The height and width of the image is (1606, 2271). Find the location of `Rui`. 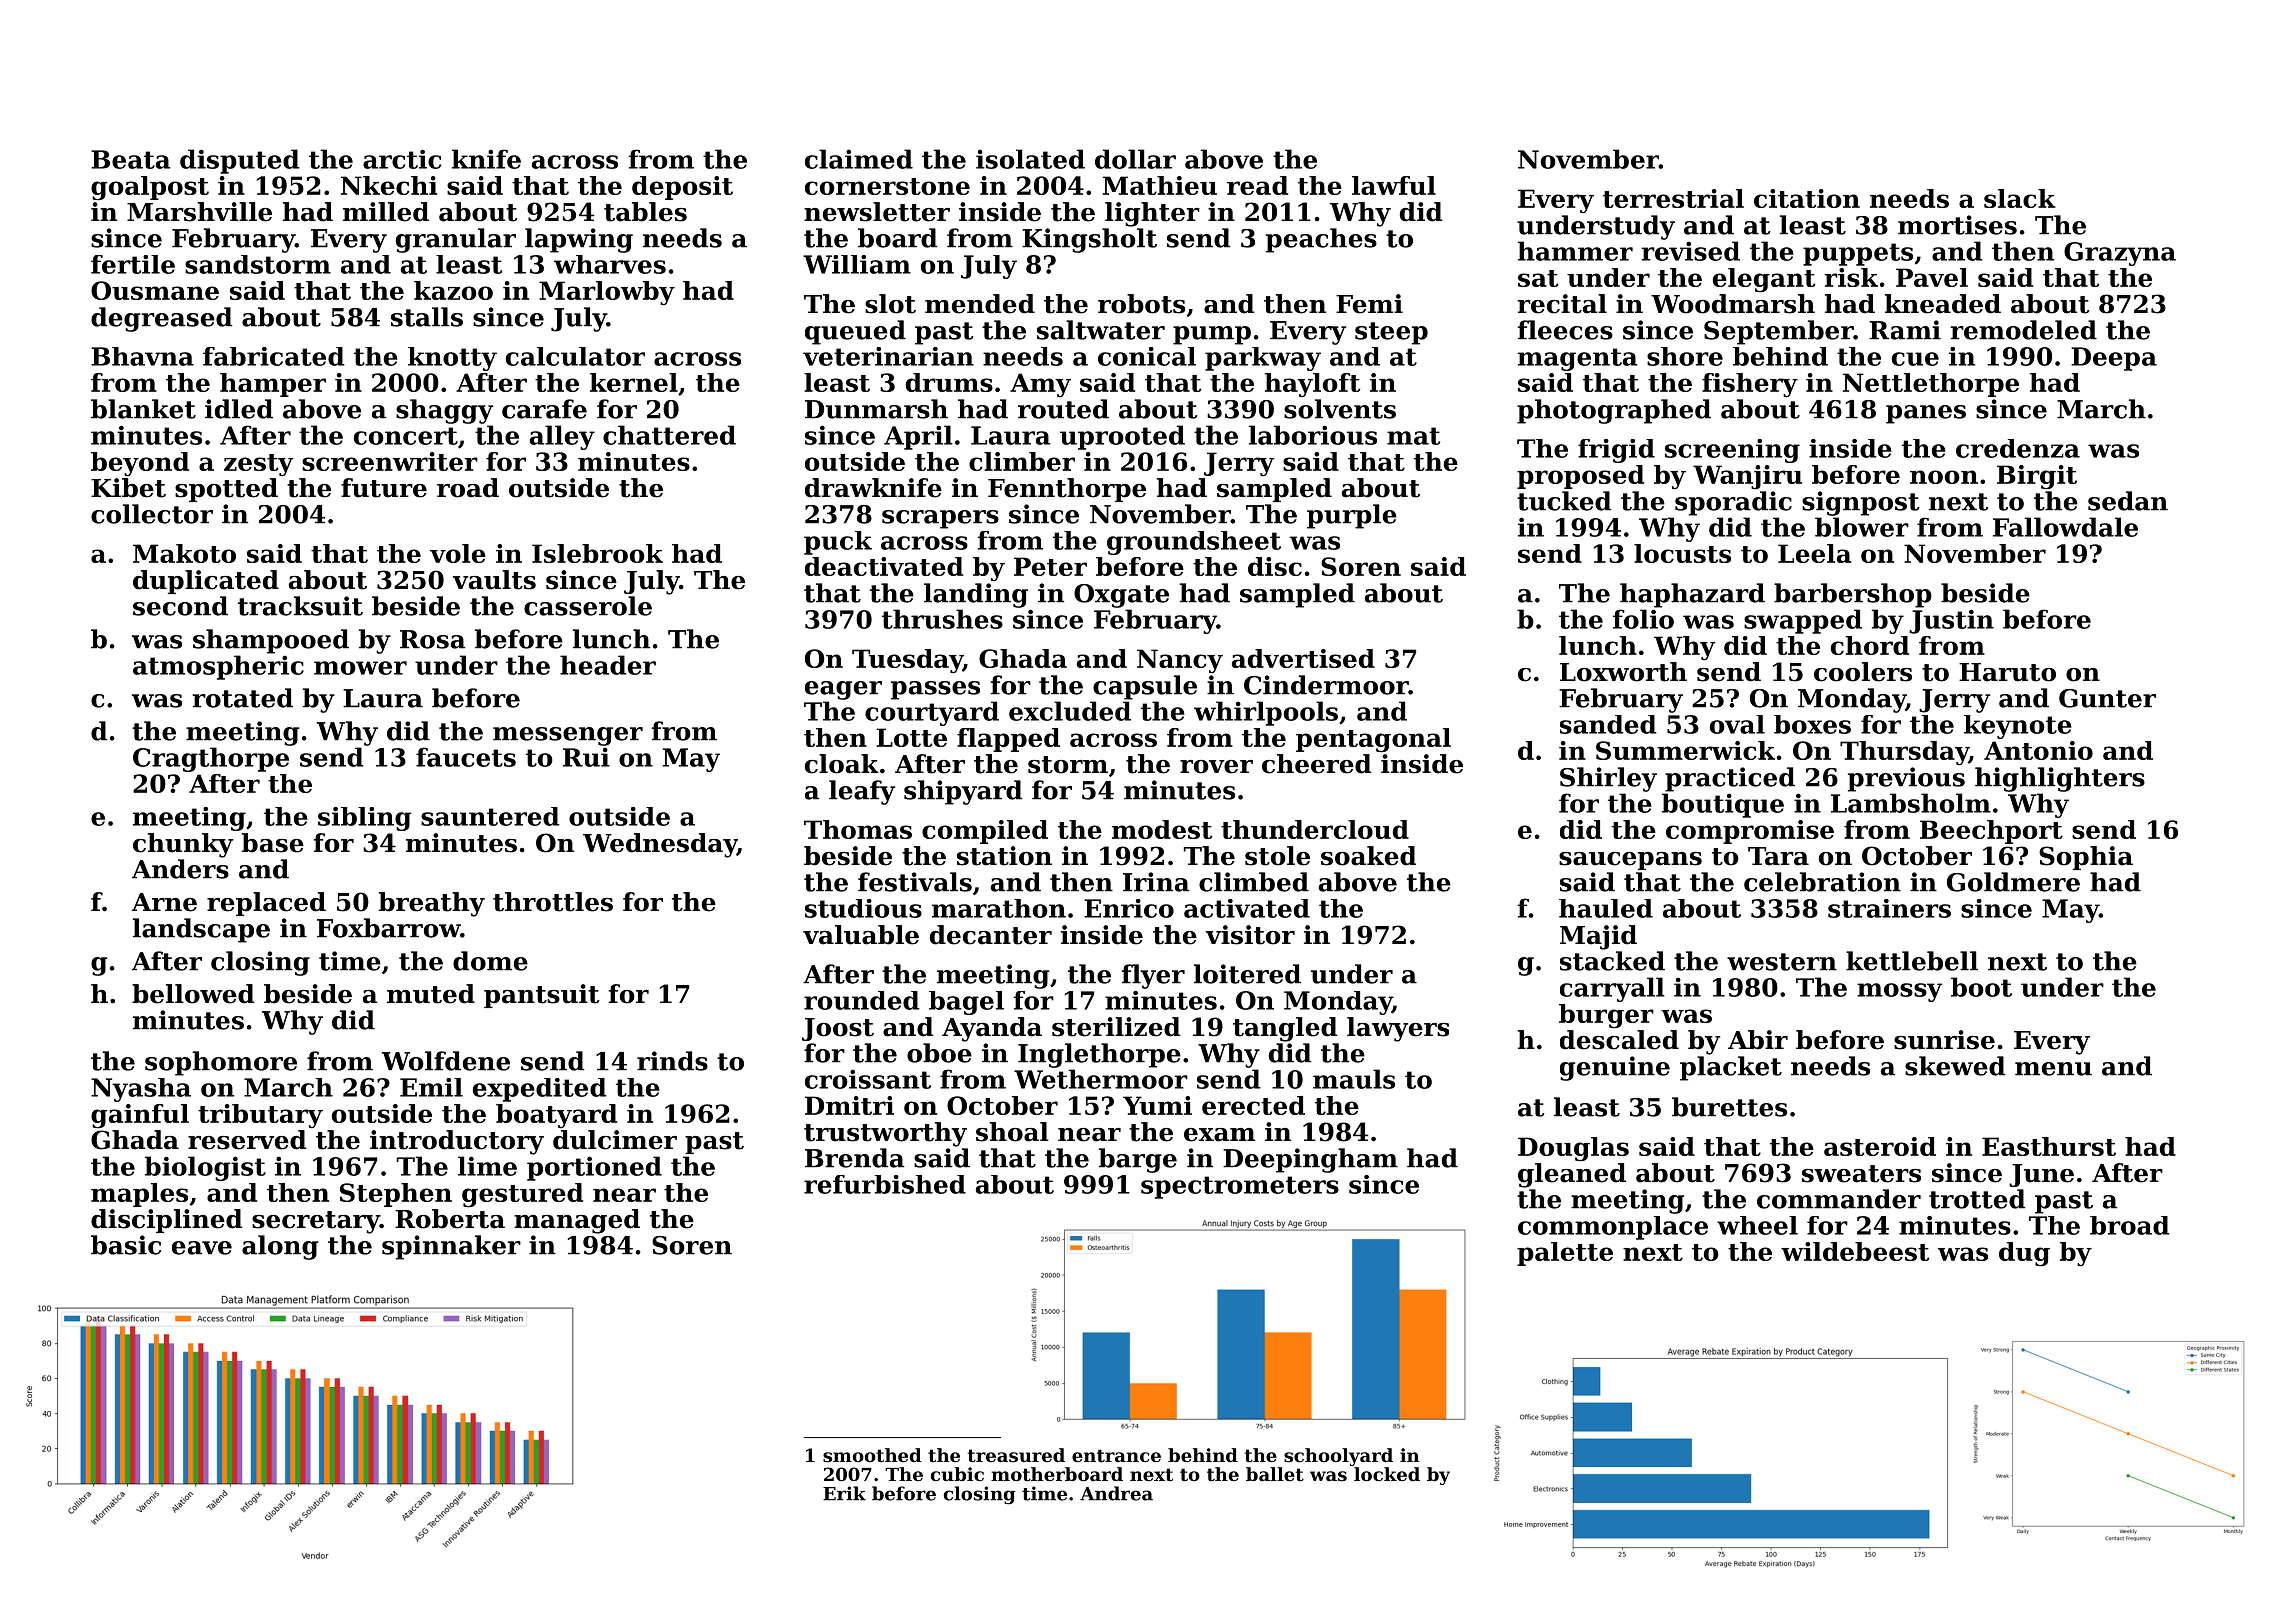

Rui is located at coordinates (586, 757).
